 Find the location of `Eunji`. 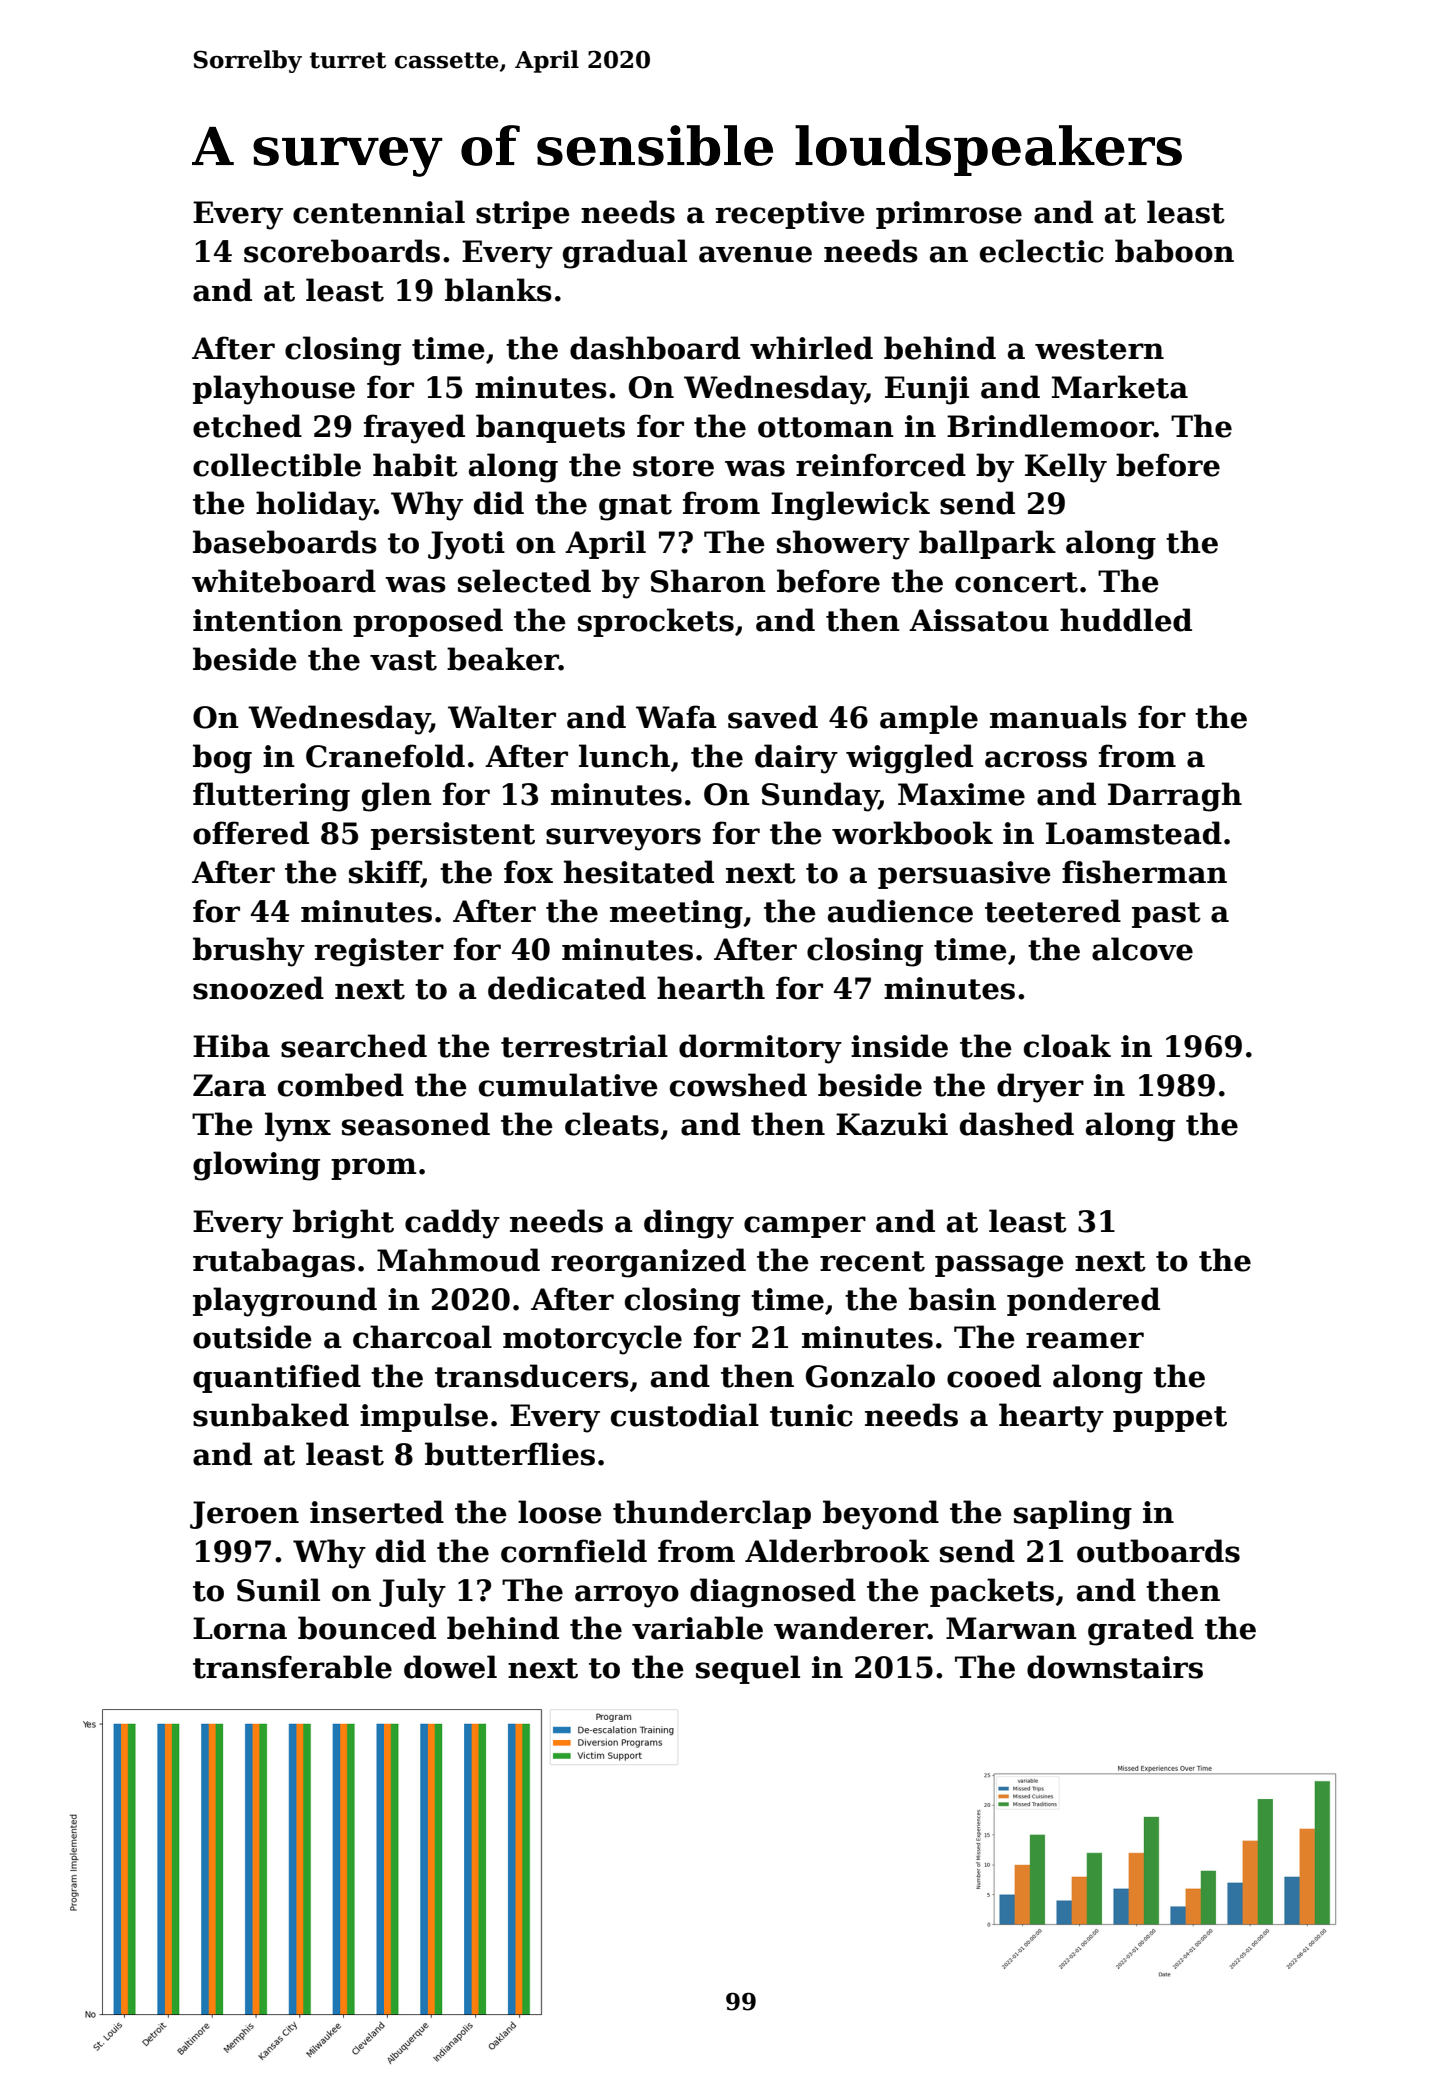

Eunji is located at coordinates (927, 390).
